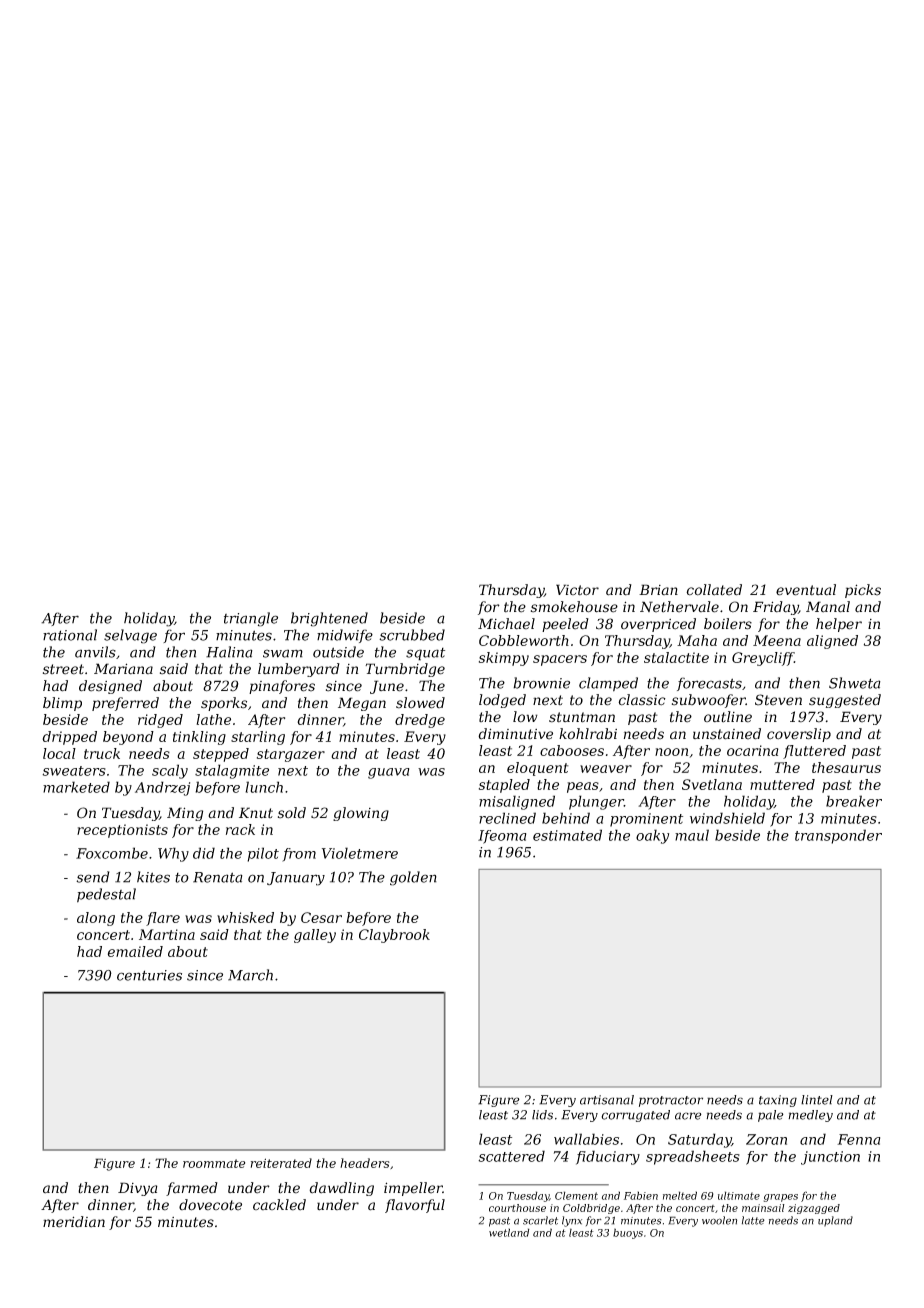  What do you see at coordinates (251, 619) in the screenshot?
I see `triangle` at bounding box center [251, 619].
